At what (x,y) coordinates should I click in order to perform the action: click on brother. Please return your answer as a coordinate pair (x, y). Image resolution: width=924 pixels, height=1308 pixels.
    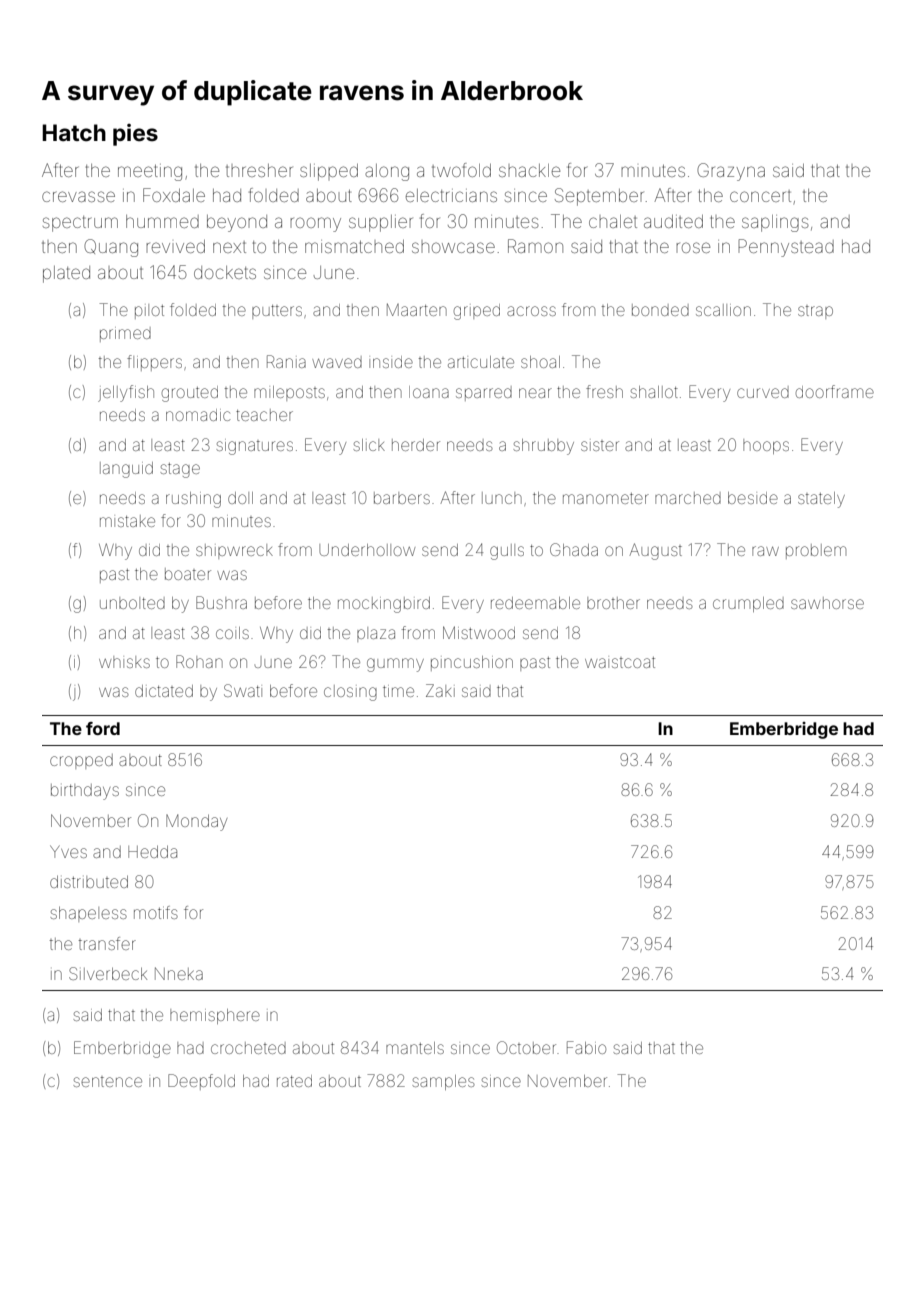
    Looking at the image, I should click on (613, 603).
